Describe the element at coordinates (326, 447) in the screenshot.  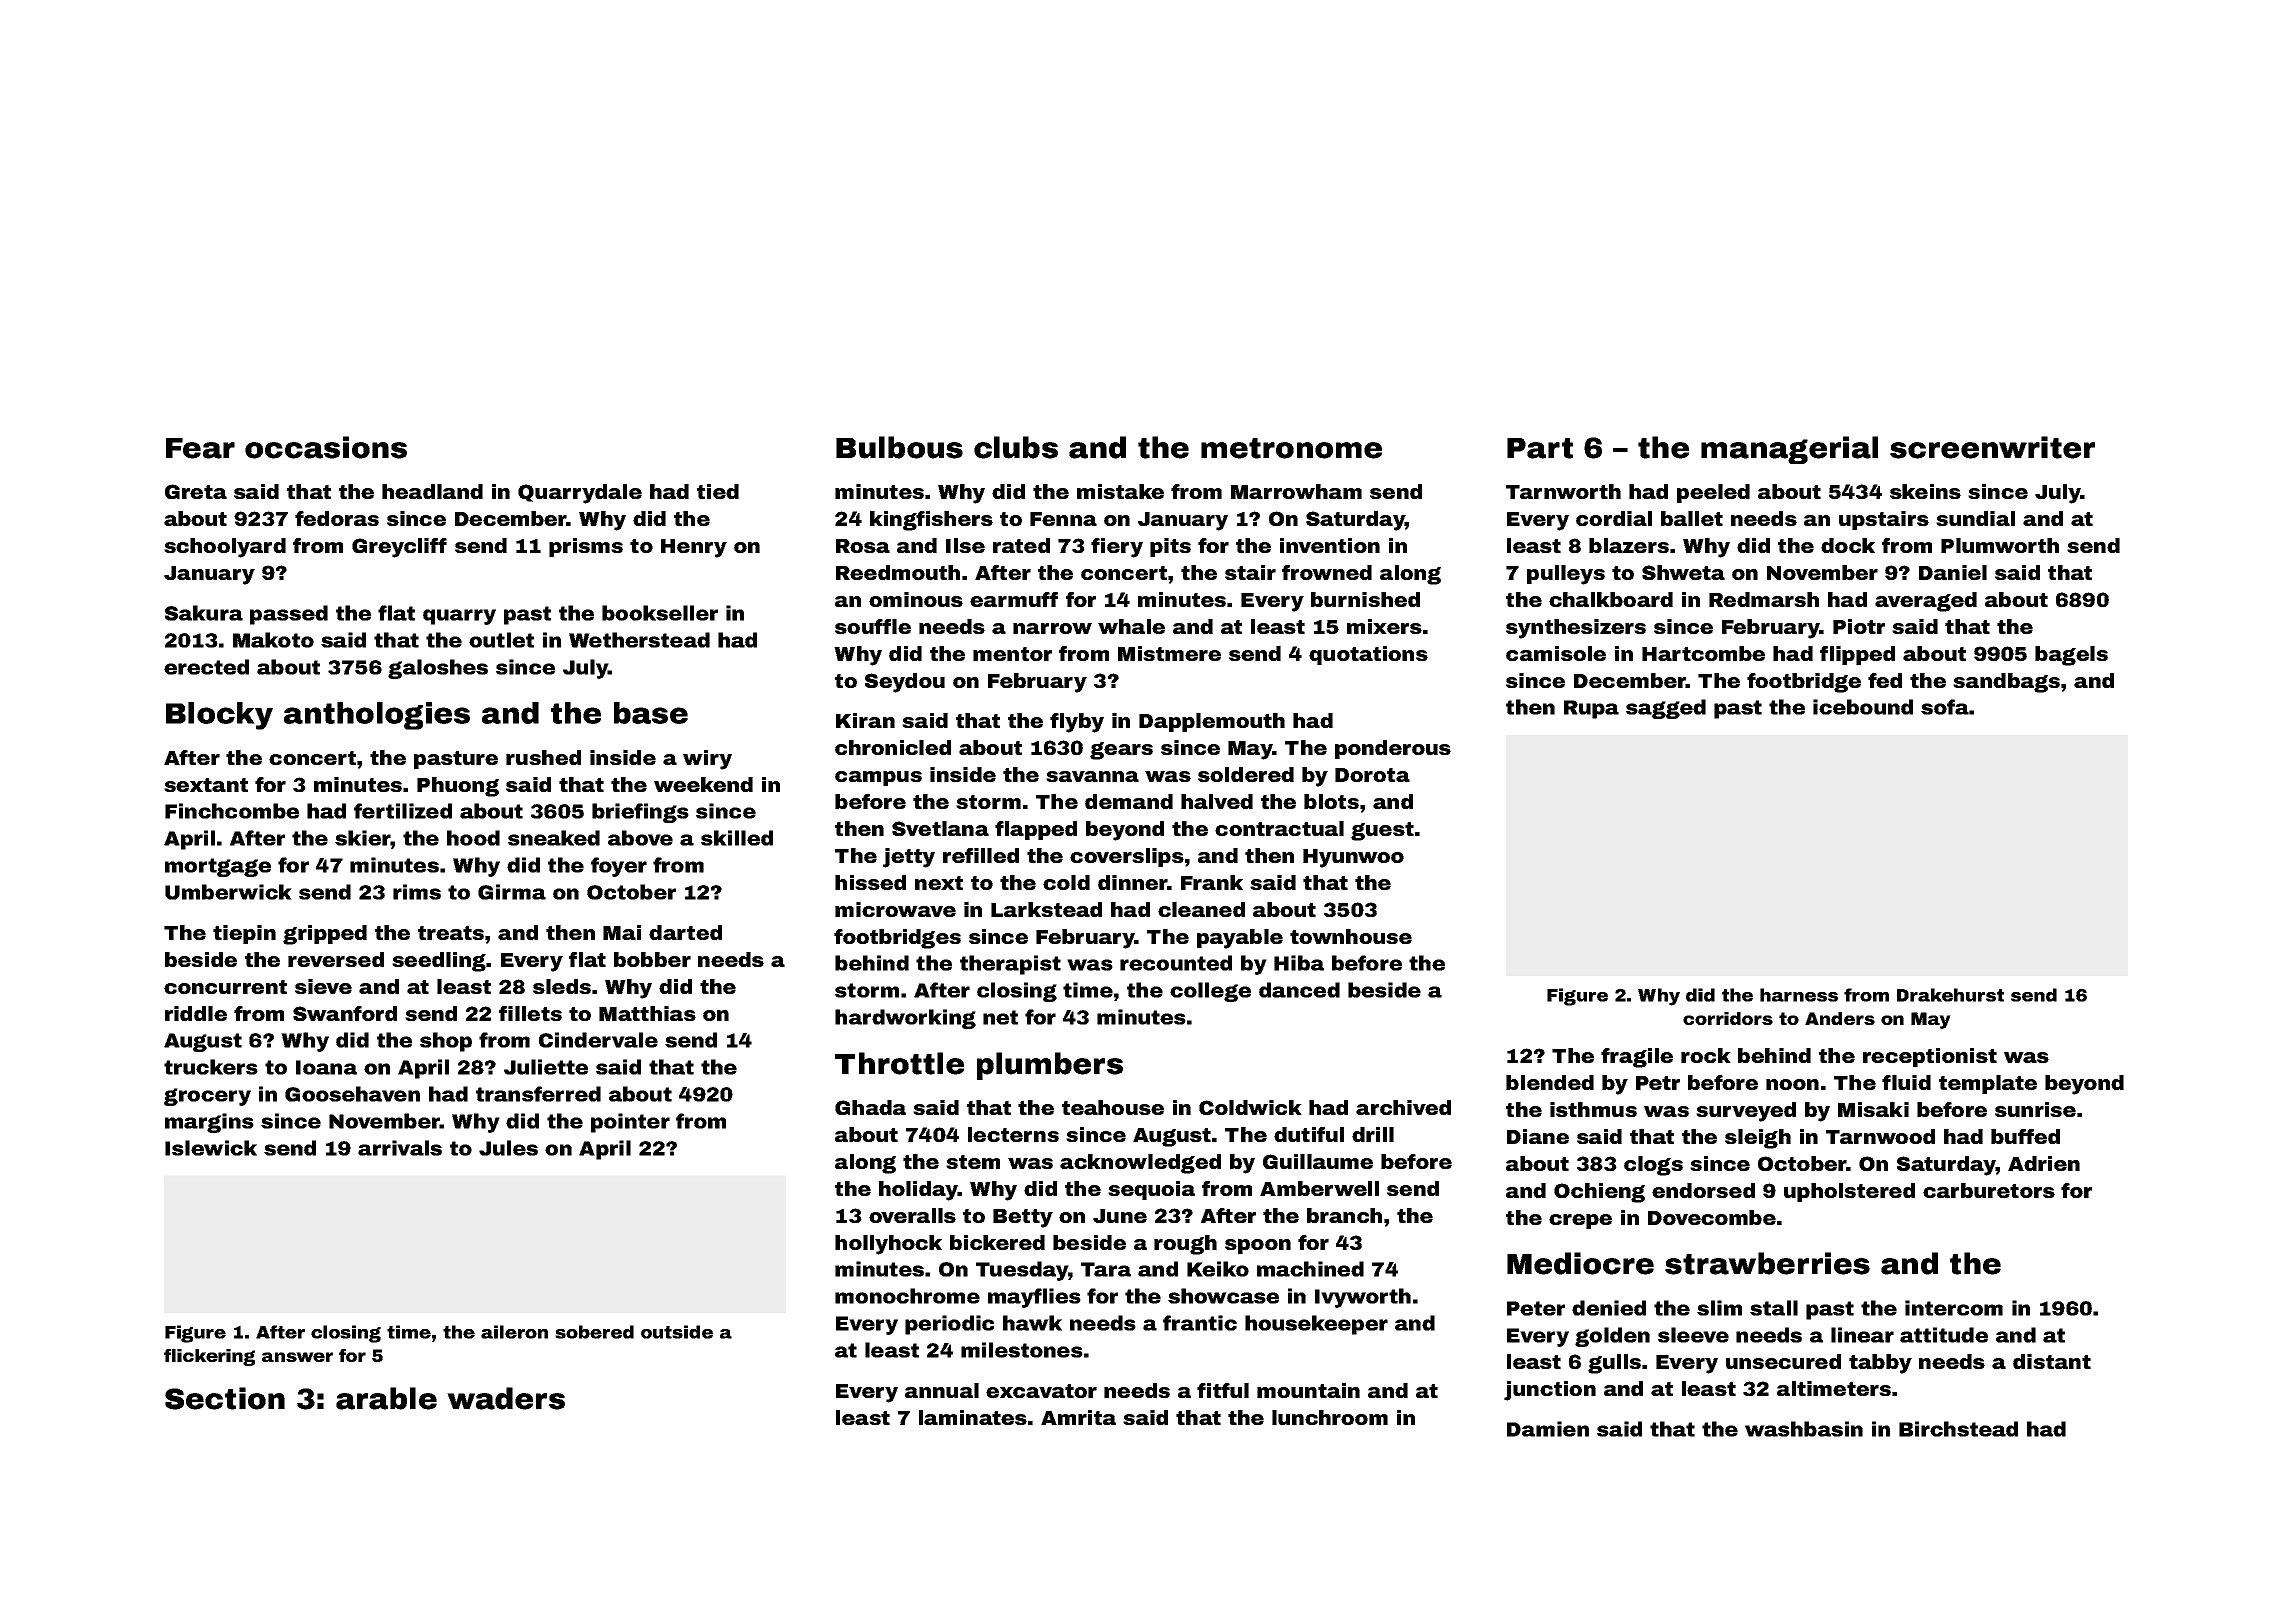
I see `occasions` at that location.
